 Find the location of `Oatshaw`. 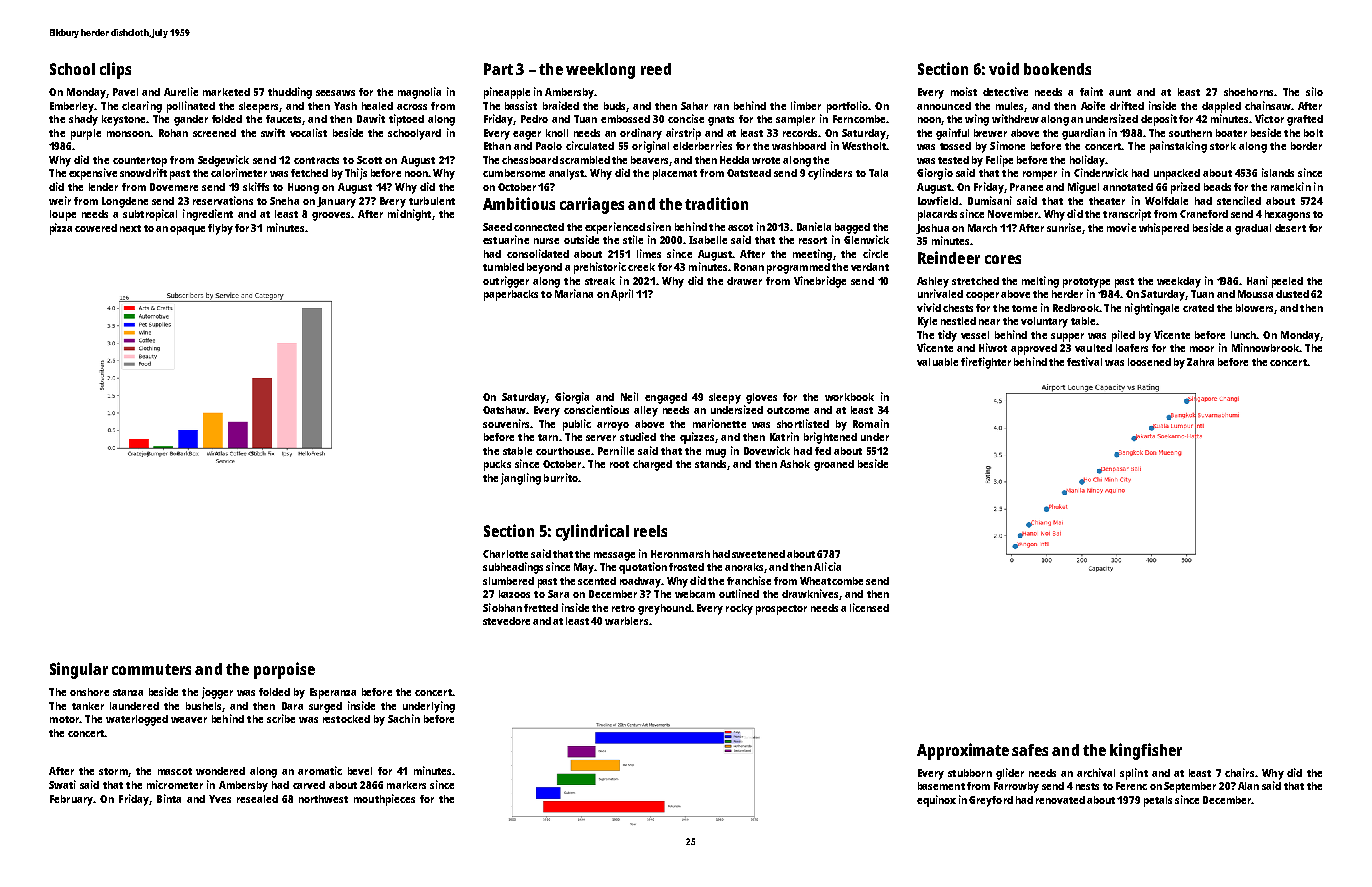

Oatshaw is located at coordinates (504, 410).
